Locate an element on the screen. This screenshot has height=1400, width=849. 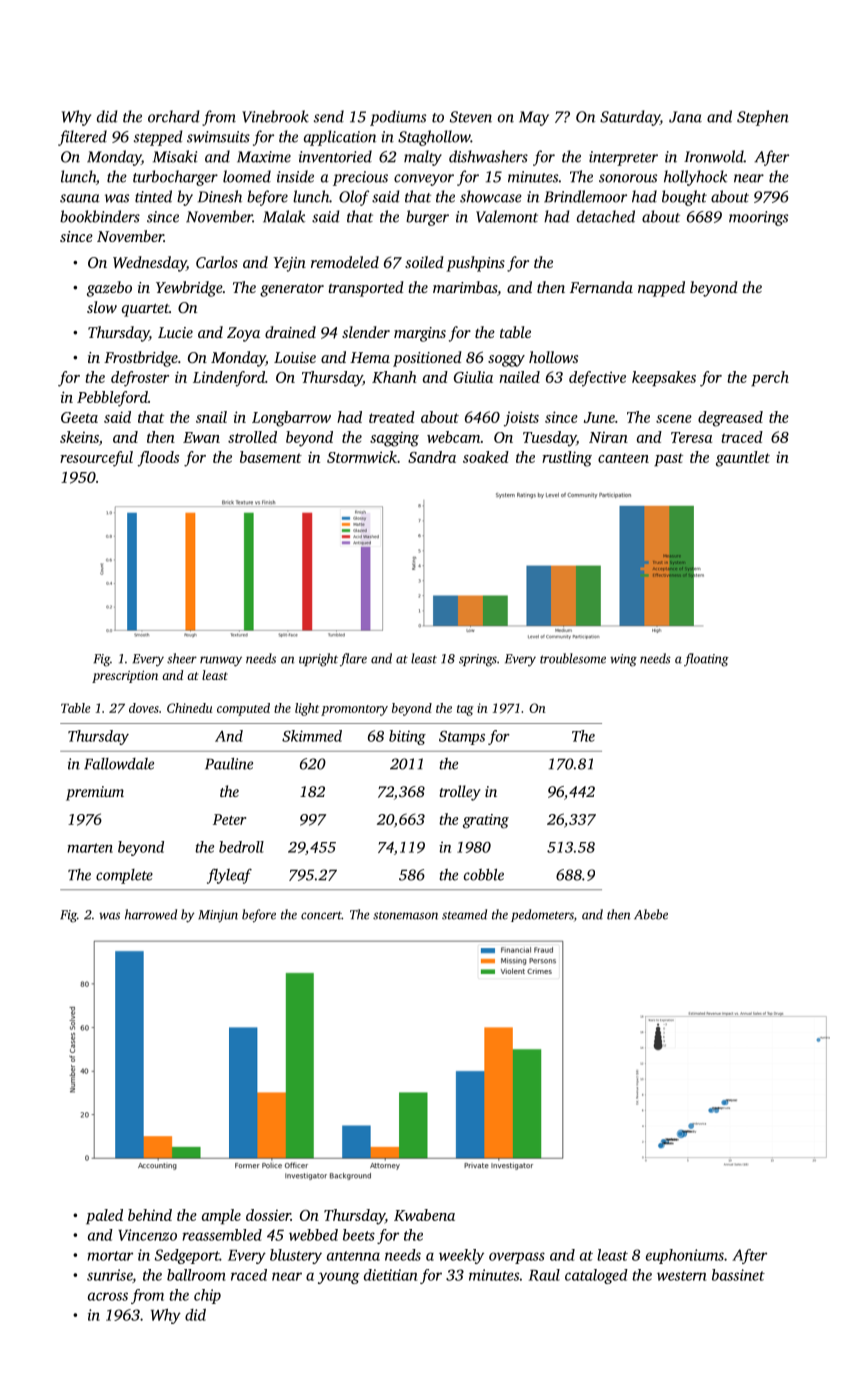
Kwabena is located at coordinates (424, 1215).
